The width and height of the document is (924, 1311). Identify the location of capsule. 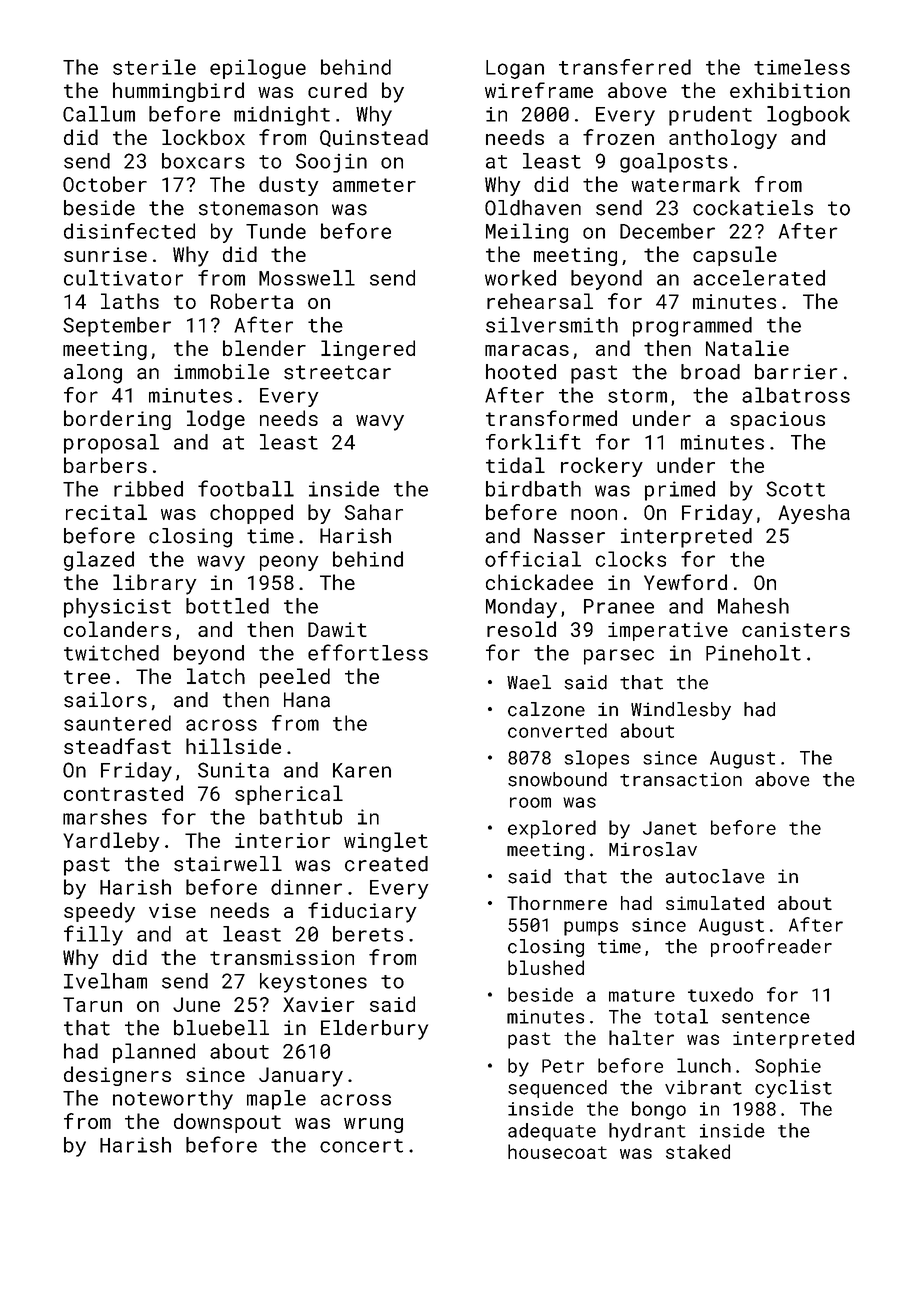
(735, 256).
